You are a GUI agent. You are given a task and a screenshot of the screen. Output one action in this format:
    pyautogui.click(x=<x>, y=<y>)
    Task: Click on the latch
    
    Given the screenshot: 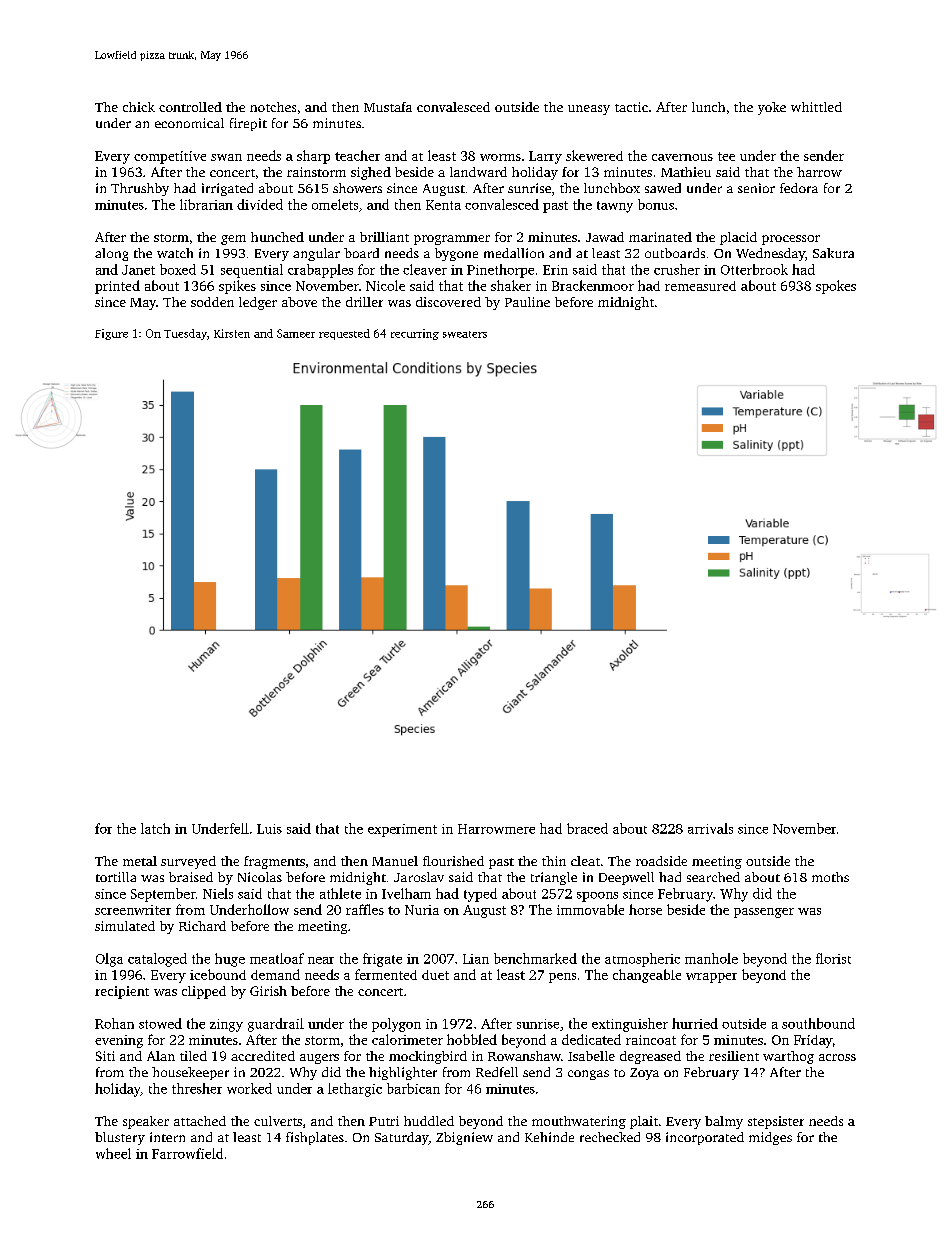 What is the action you would take?
    pyautogui.click(x=155, y=828)
